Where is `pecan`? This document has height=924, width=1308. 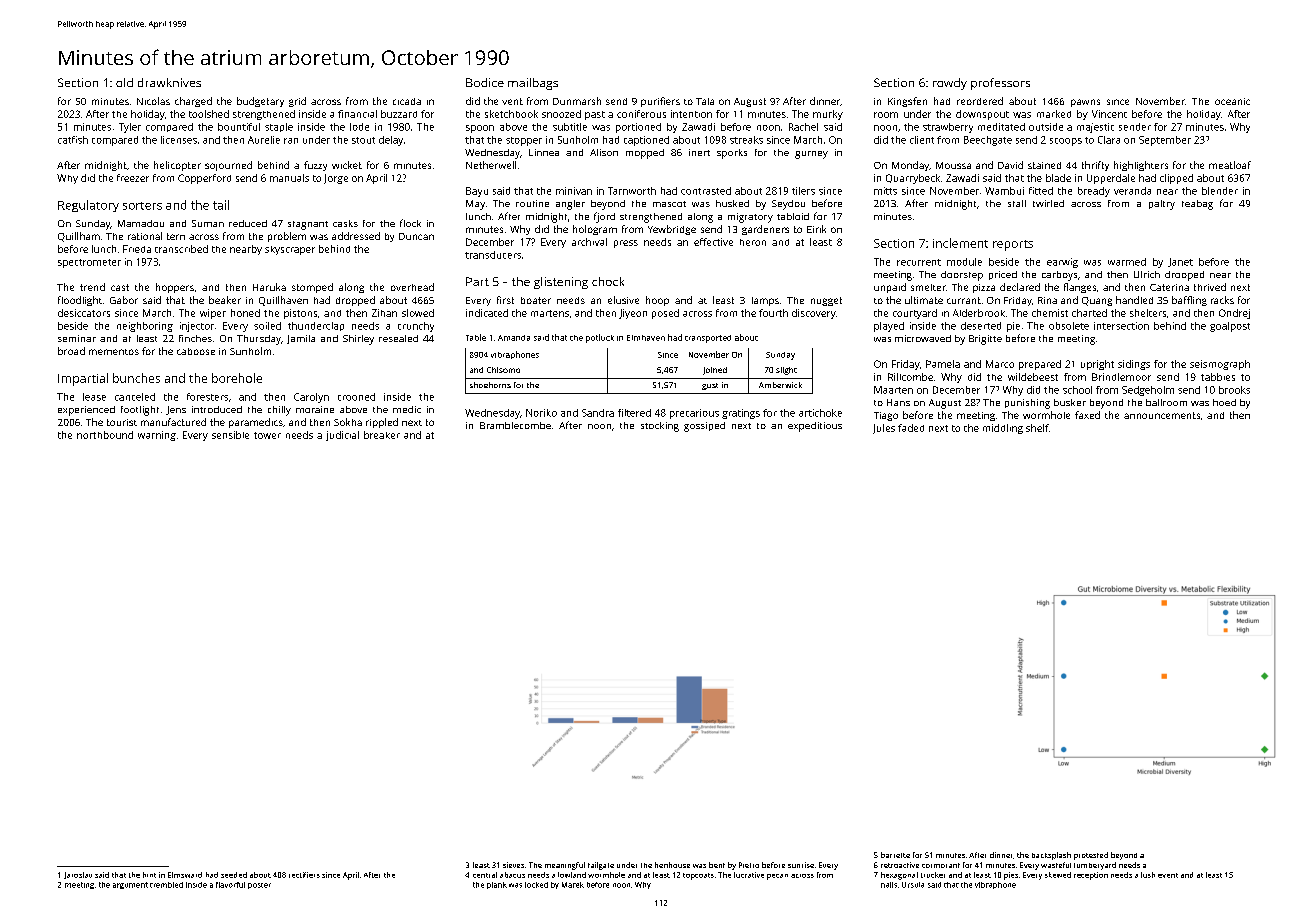
pecan is located at coordinates (777, 877).
